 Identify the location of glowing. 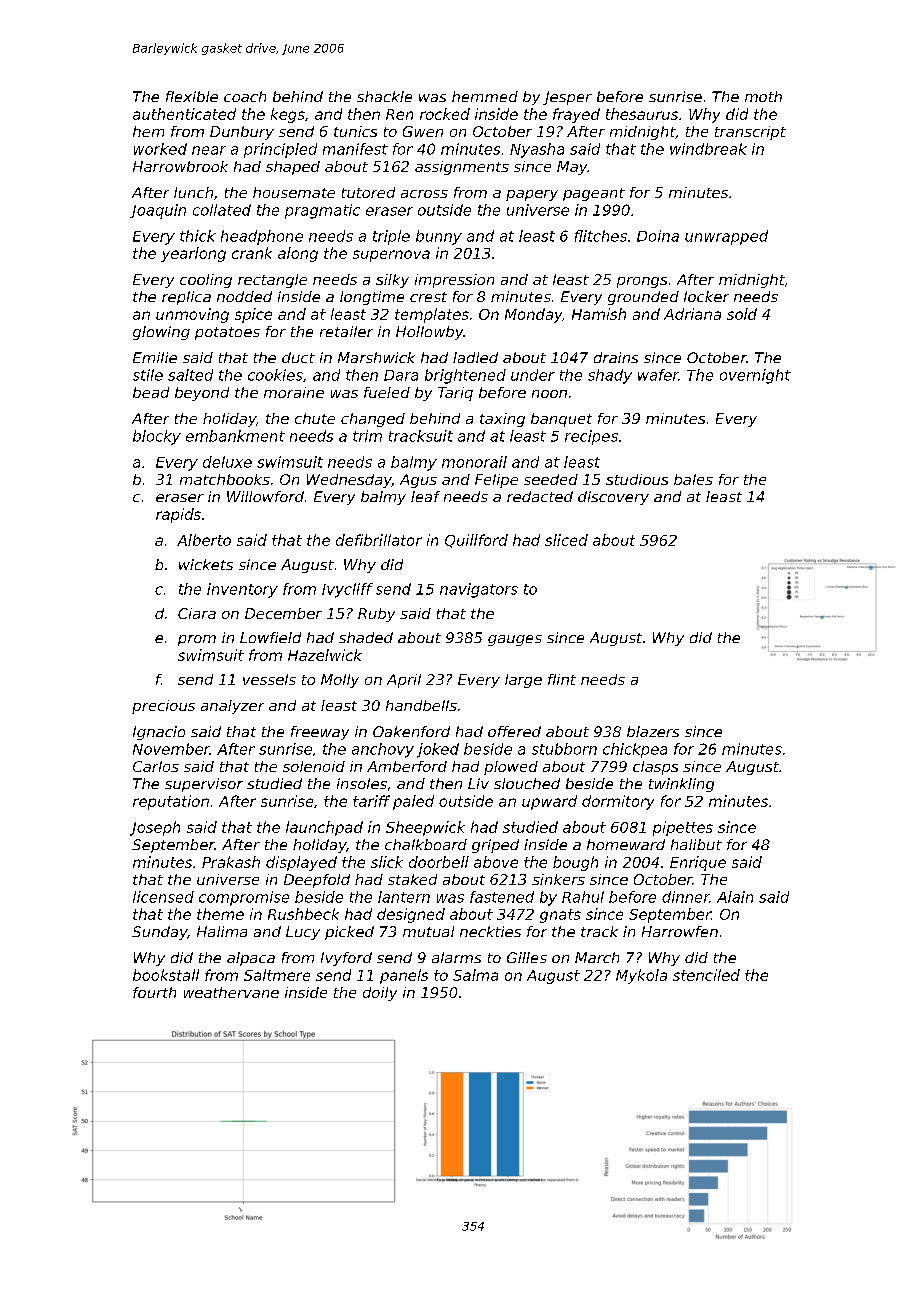
(161, 333).
